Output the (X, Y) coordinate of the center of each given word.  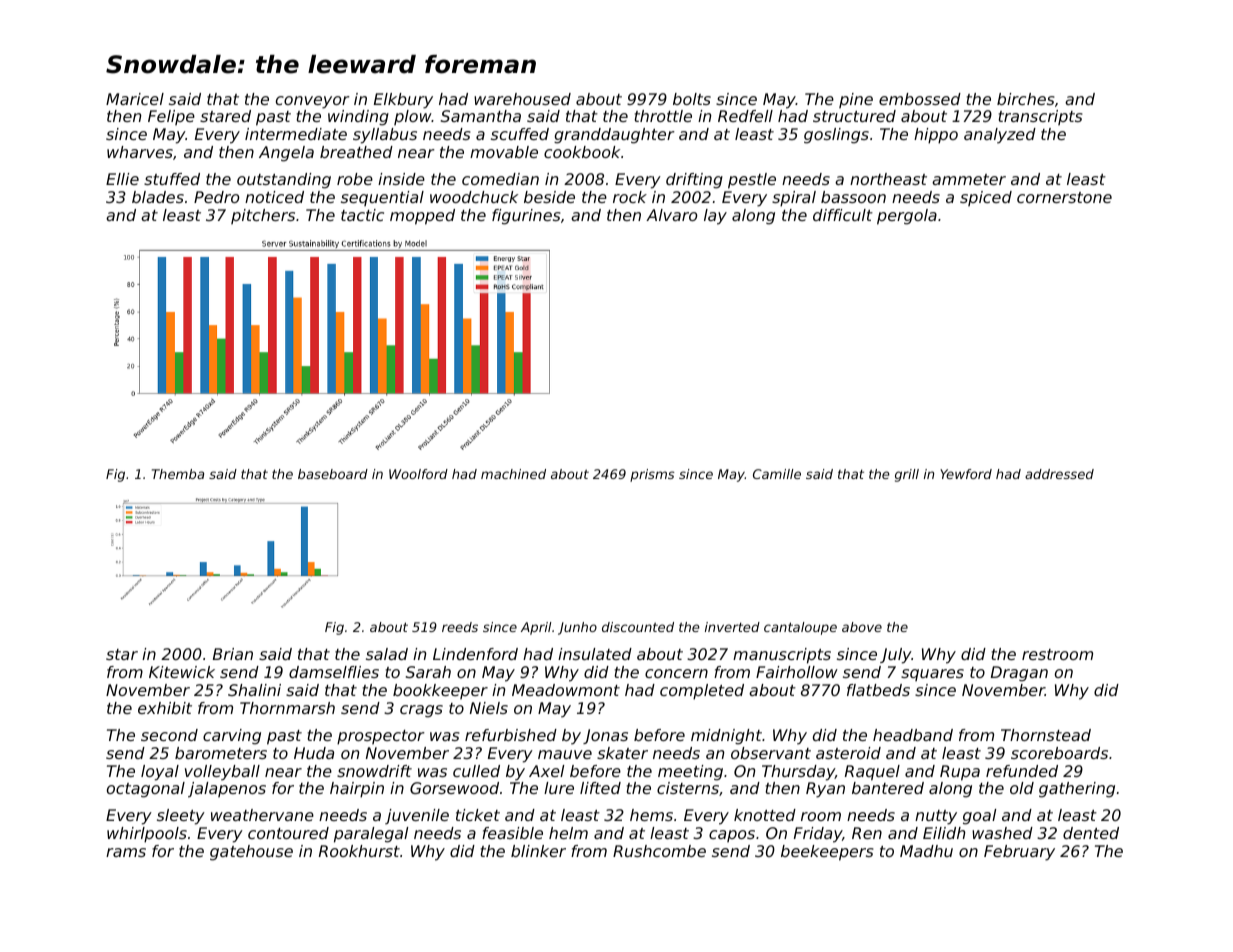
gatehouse (251, 853)
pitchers (263, 216)
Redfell (745, 116)
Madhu (926, 851)
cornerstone (1064, 197)
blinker (538, 851)
